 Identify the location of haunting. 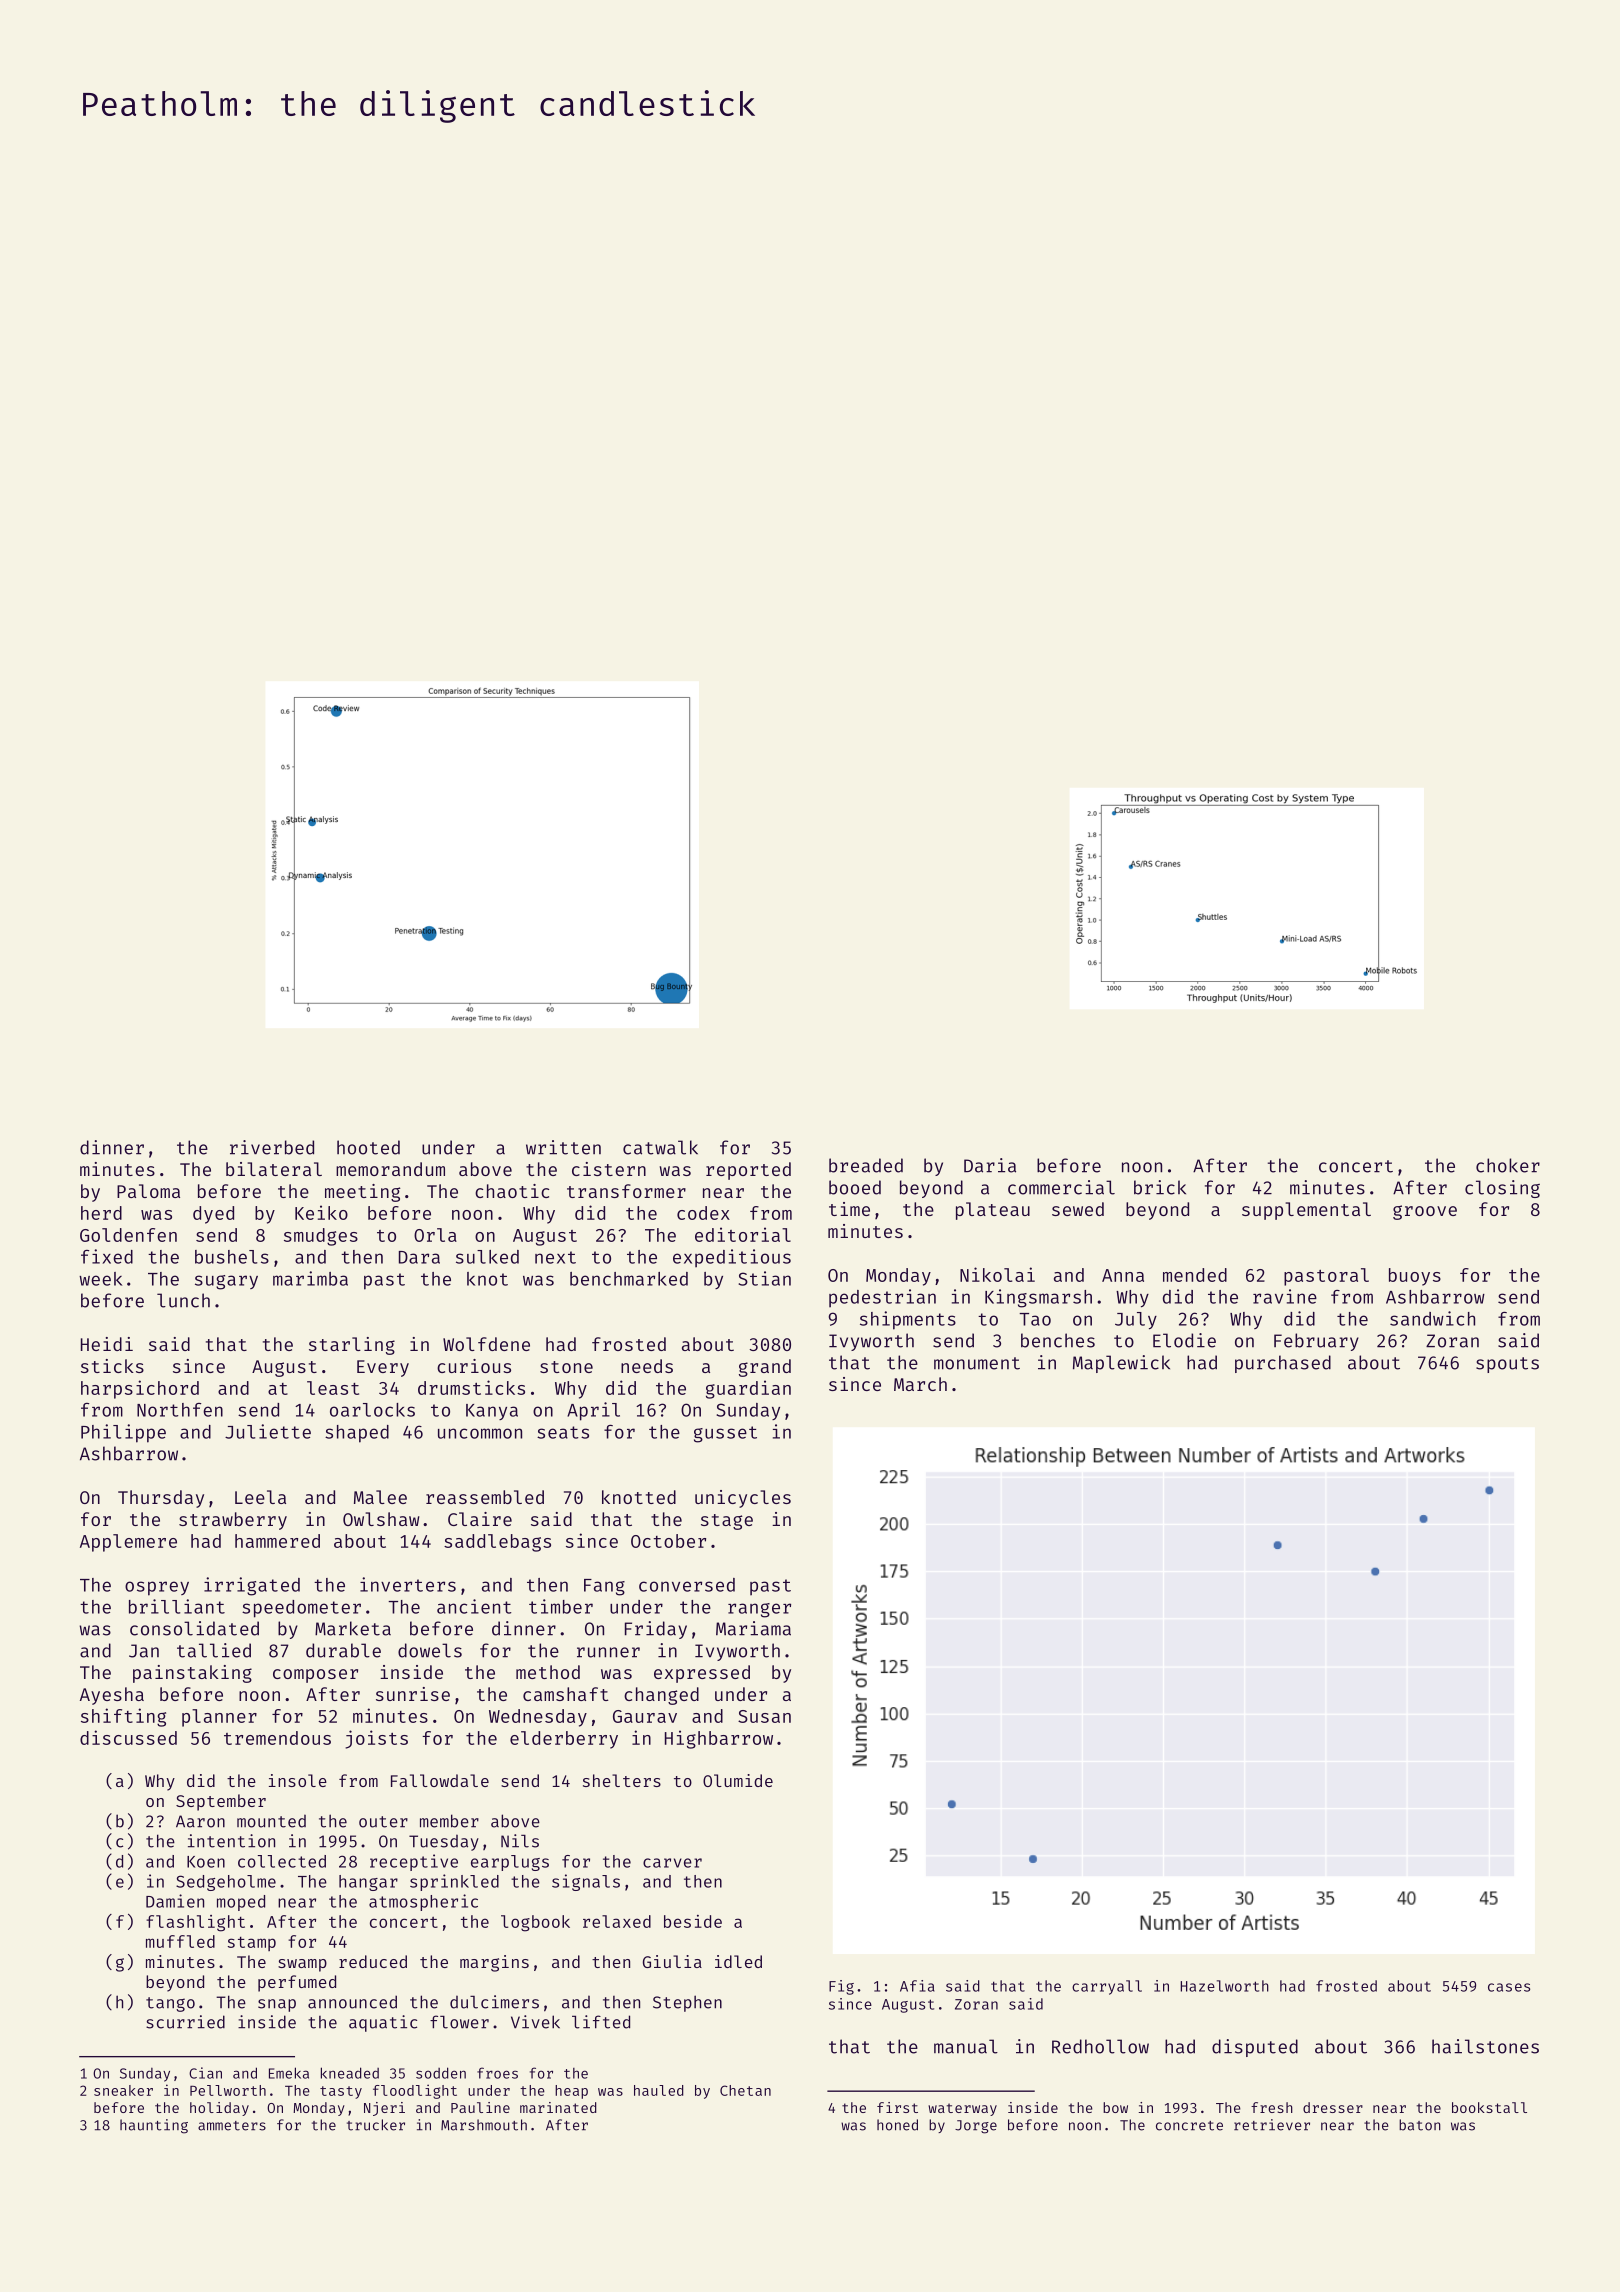
(154, 2126).
